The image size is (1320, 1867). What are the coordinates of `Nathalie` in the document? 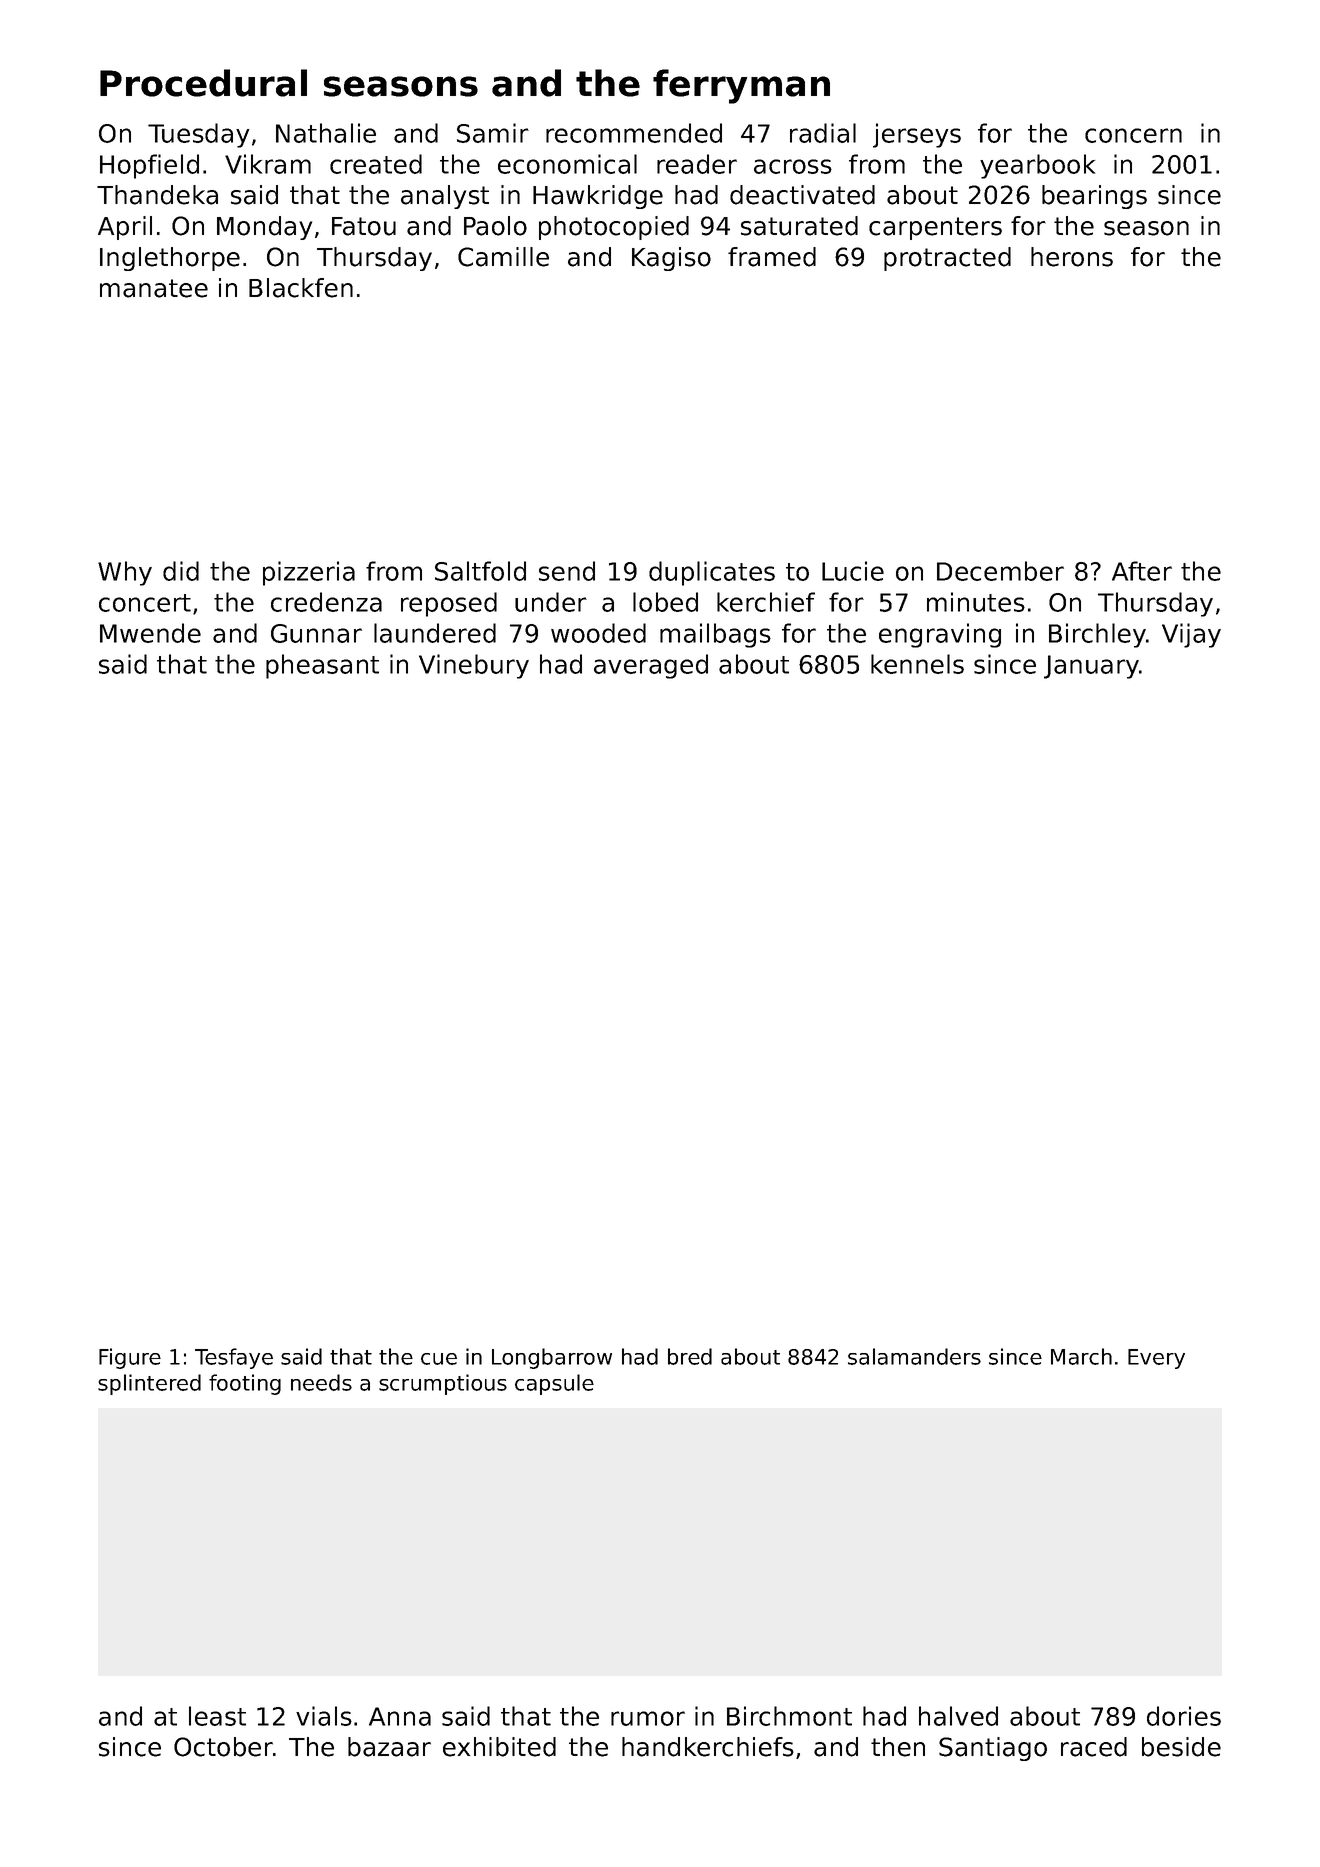 It's located at (326, 133).
